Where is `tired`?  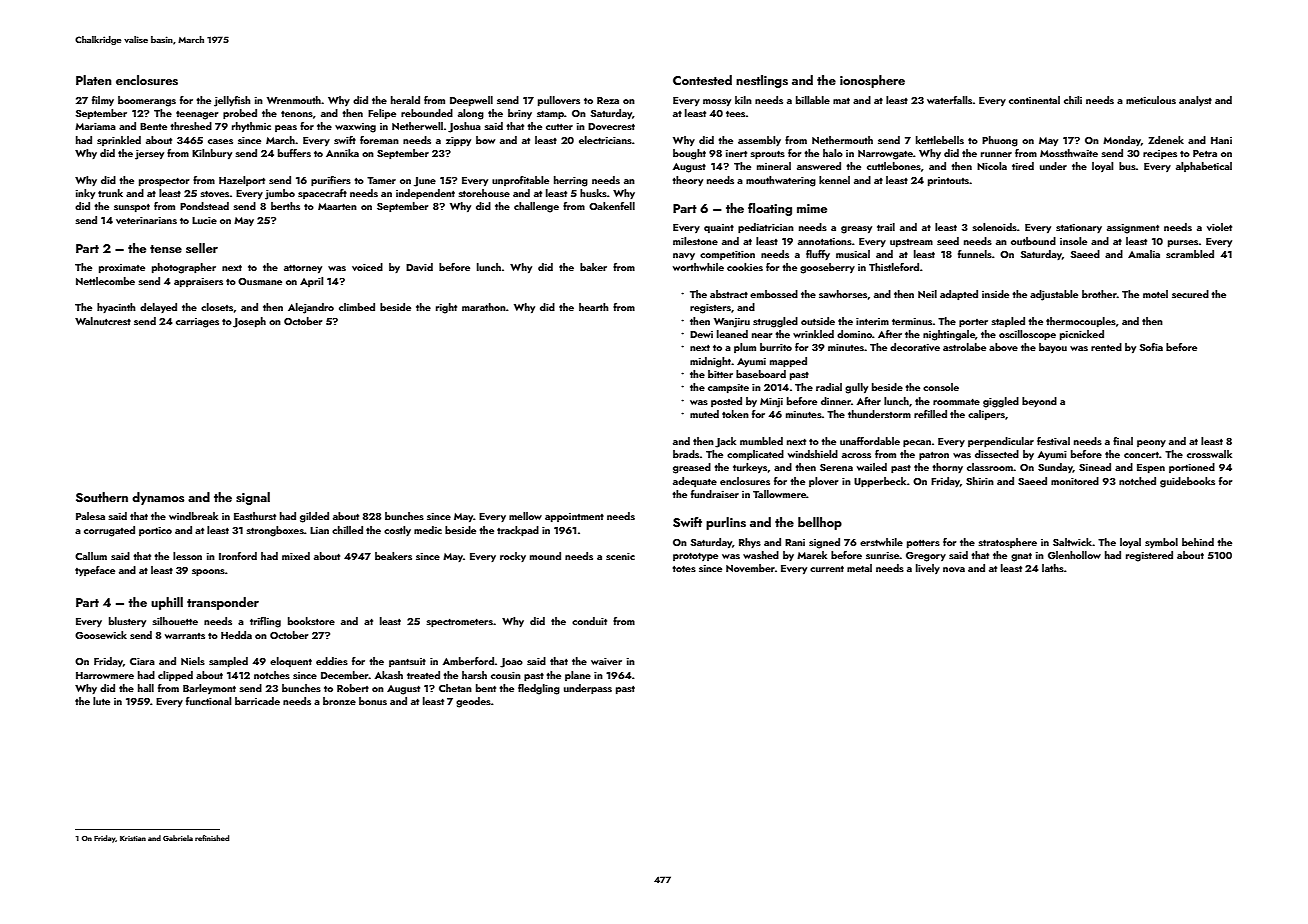
tired is located at coordinates (1023, 166).
